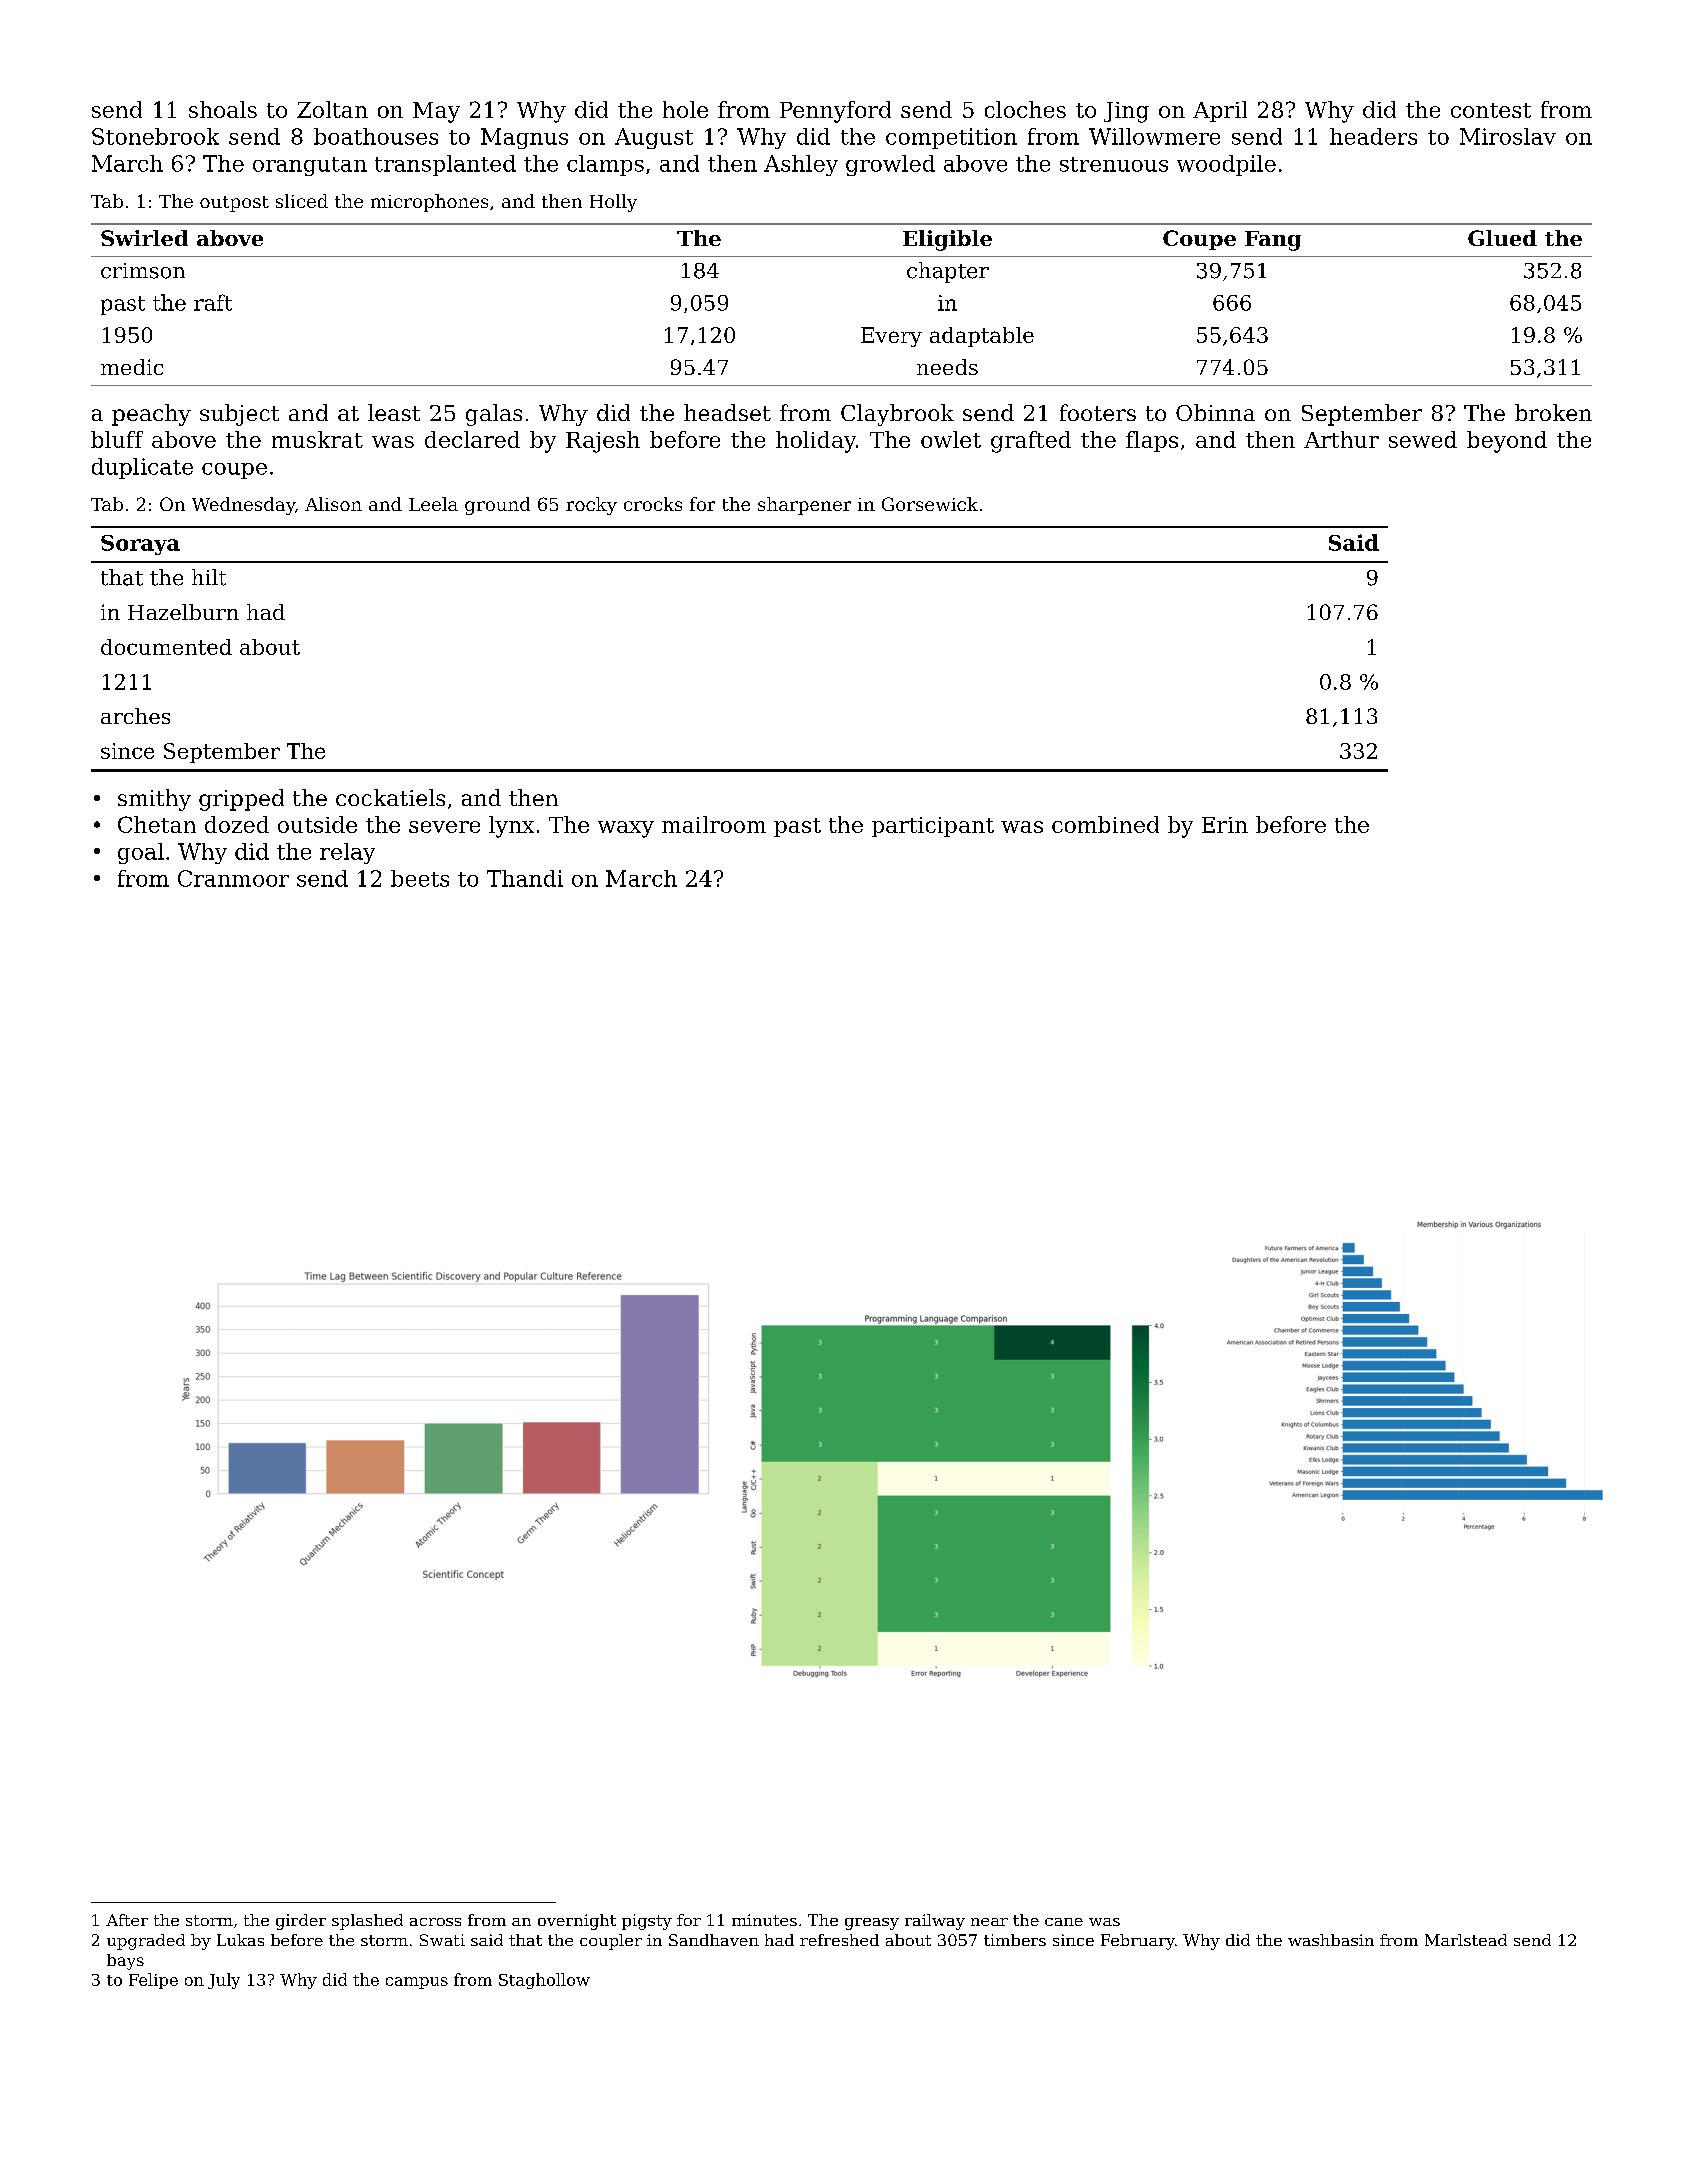 This page has width=1683, height=2178. Describe the element at coordinates (933, 827) in the page. I see `participant` at that location.
